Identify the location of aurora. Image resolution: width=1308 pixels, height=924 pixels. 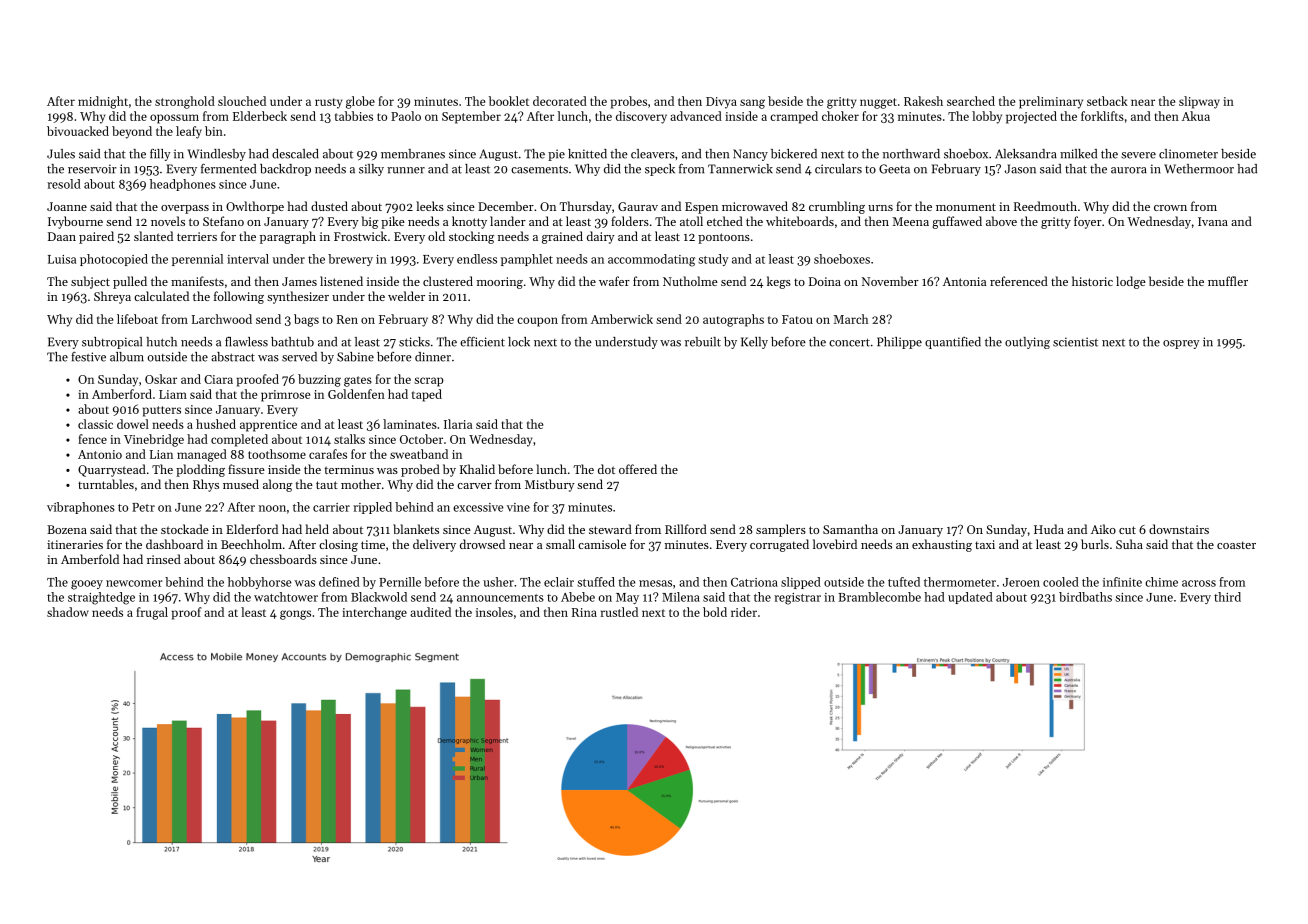
(1129, 170).
